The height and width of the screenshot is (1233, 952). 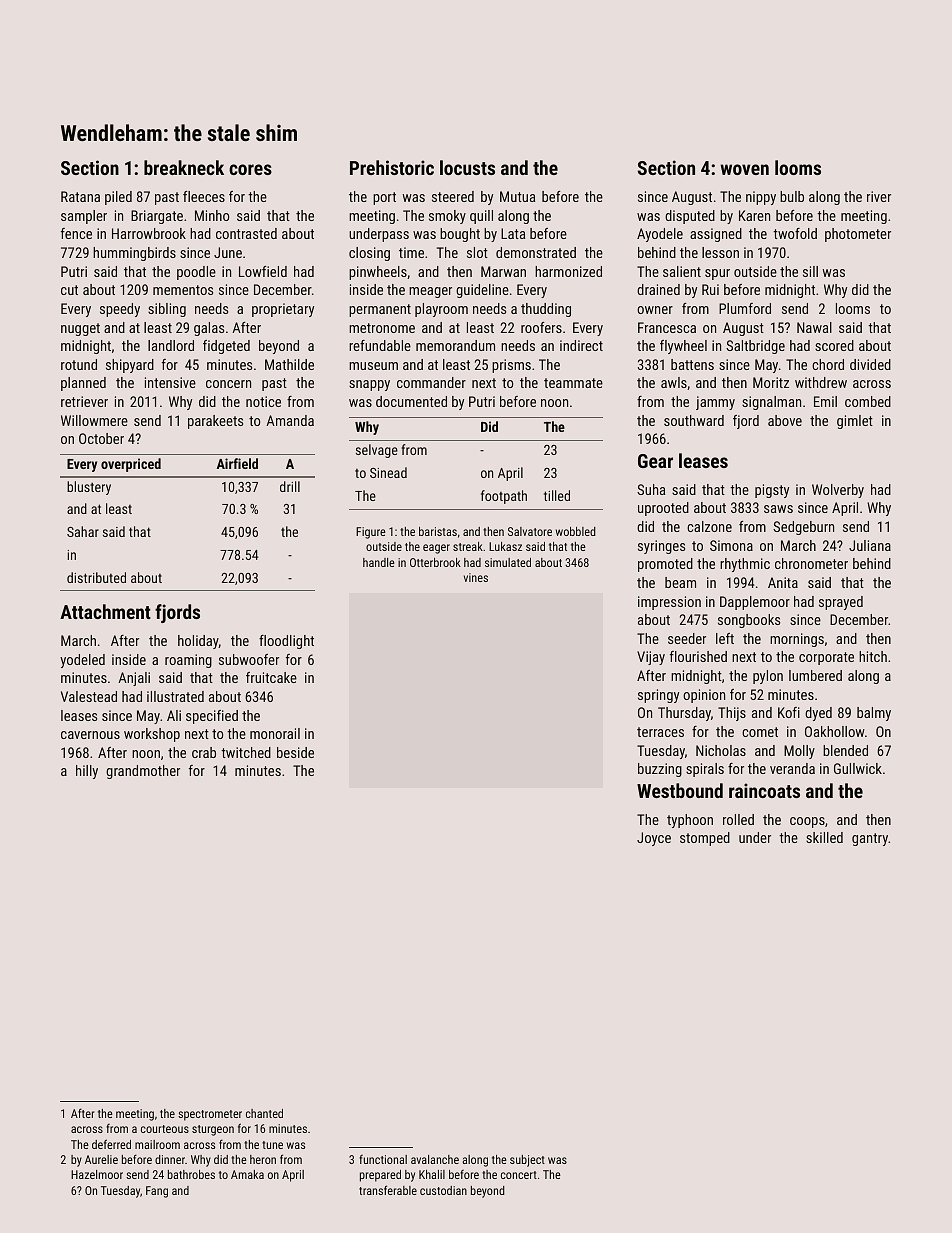 What do you see at coordinates (687, 638) in the screenshot?
I see `seeder` at bounding box center [687, 638].
